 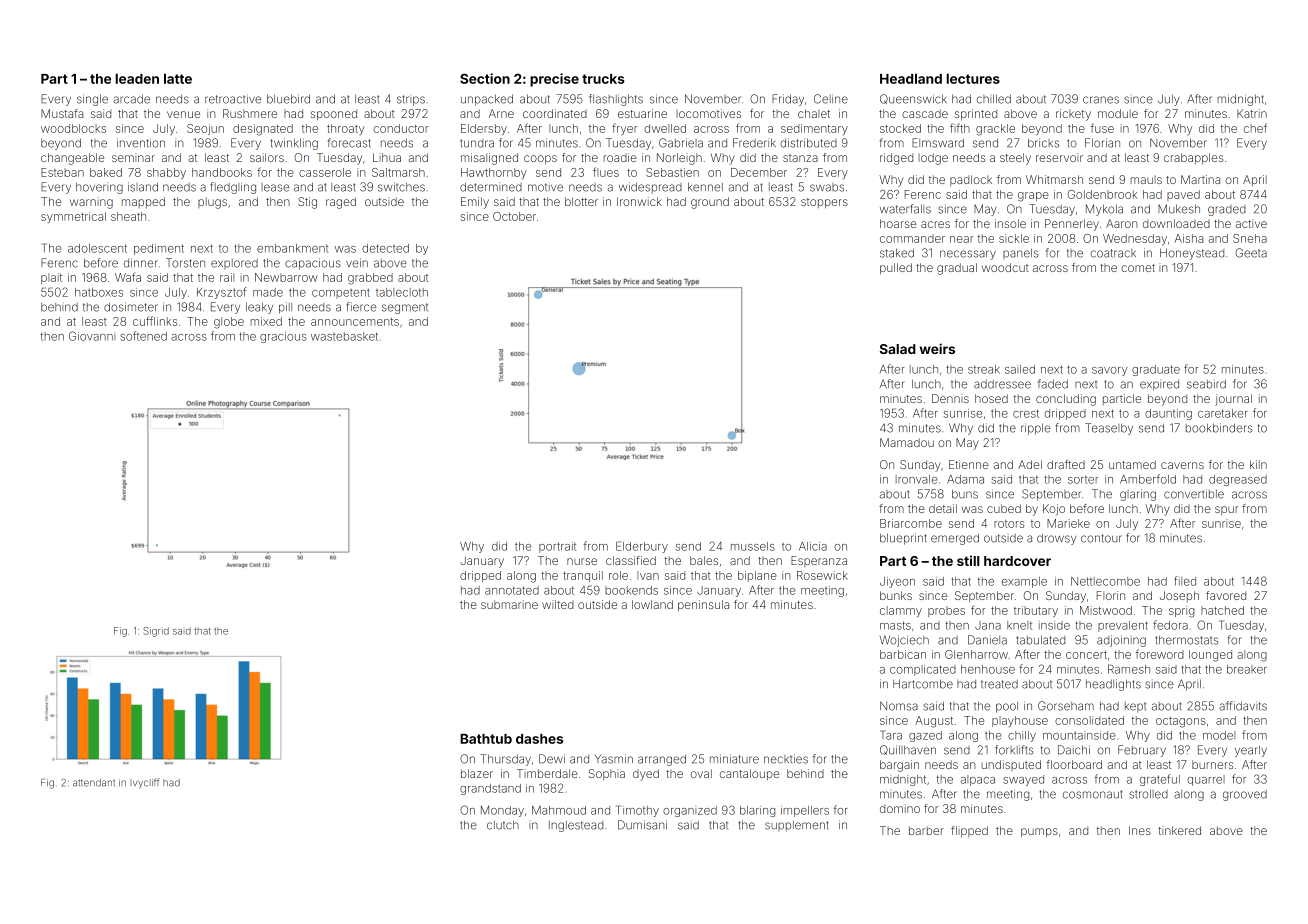 What do you see at coordinates (485, 78) in the screenshot?
I see `Section` at bounding box center [485, 78].
